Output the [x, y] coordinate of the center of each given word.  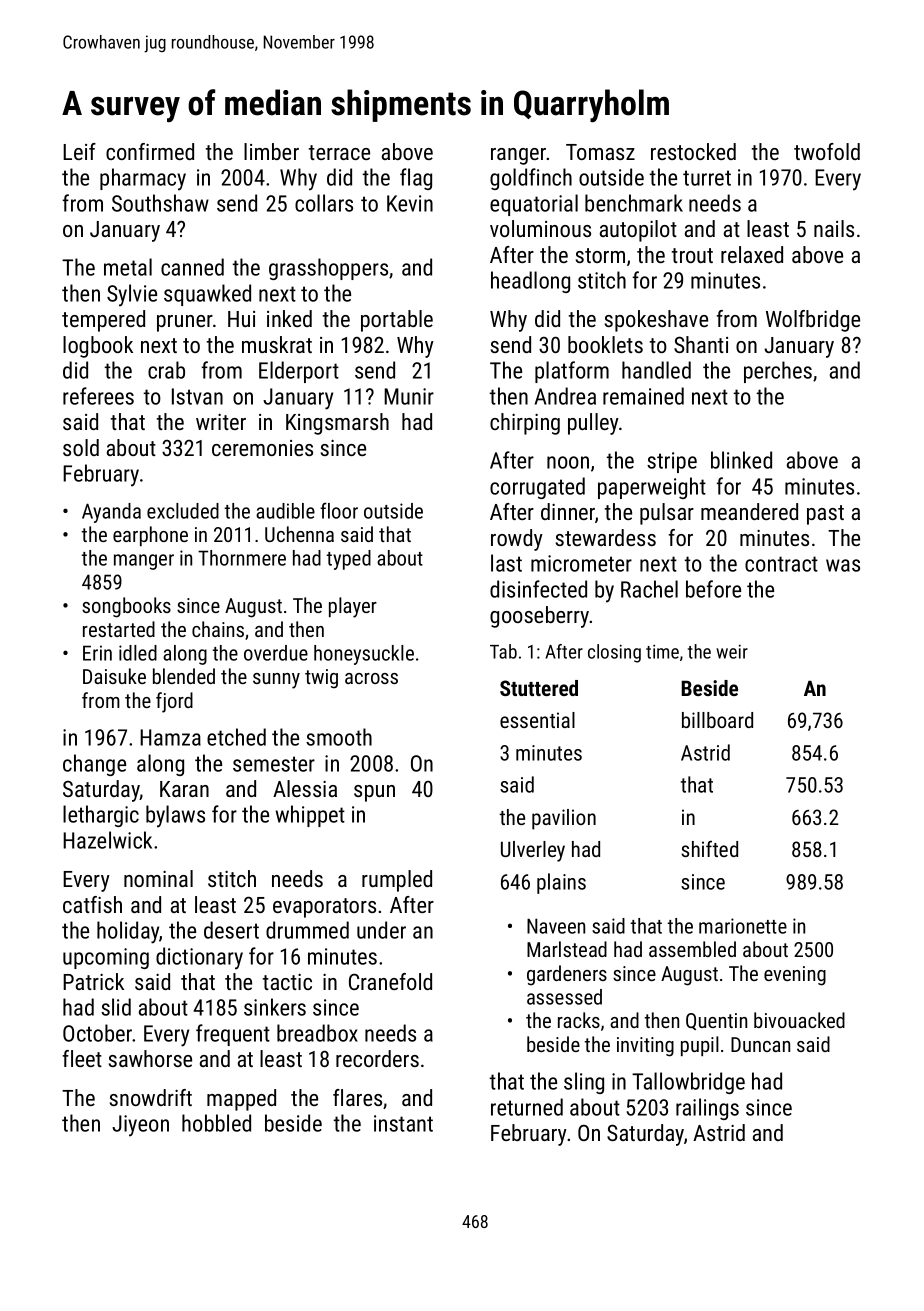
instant [403, 1123]
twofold [827, 151]
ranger [519, 156]
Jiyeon [140, 1126]
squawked [207, 295]
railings [707, 1109]
